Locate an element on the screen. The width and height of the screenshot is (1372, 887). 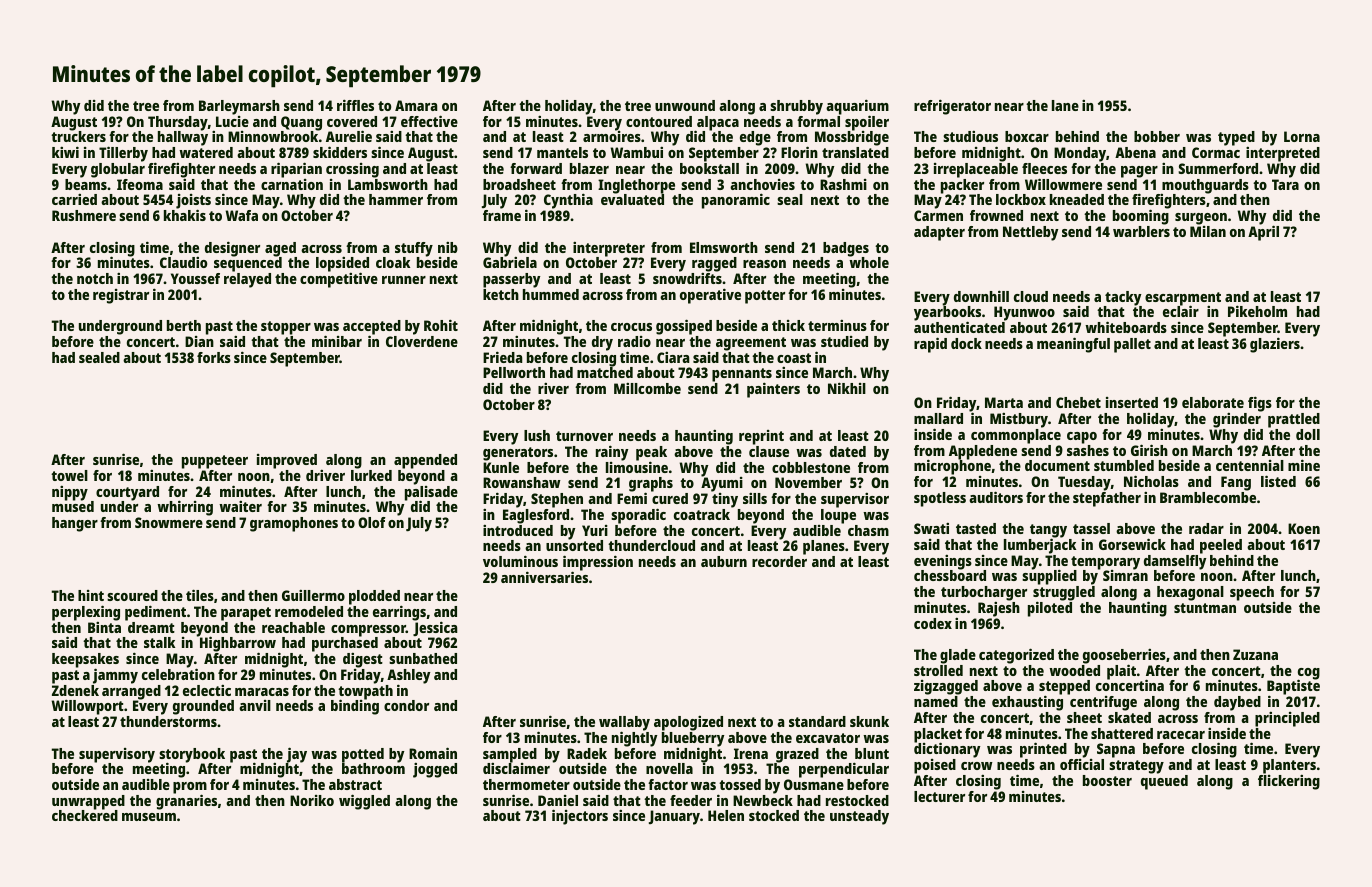
museum is located at coordinates (149, 817).
